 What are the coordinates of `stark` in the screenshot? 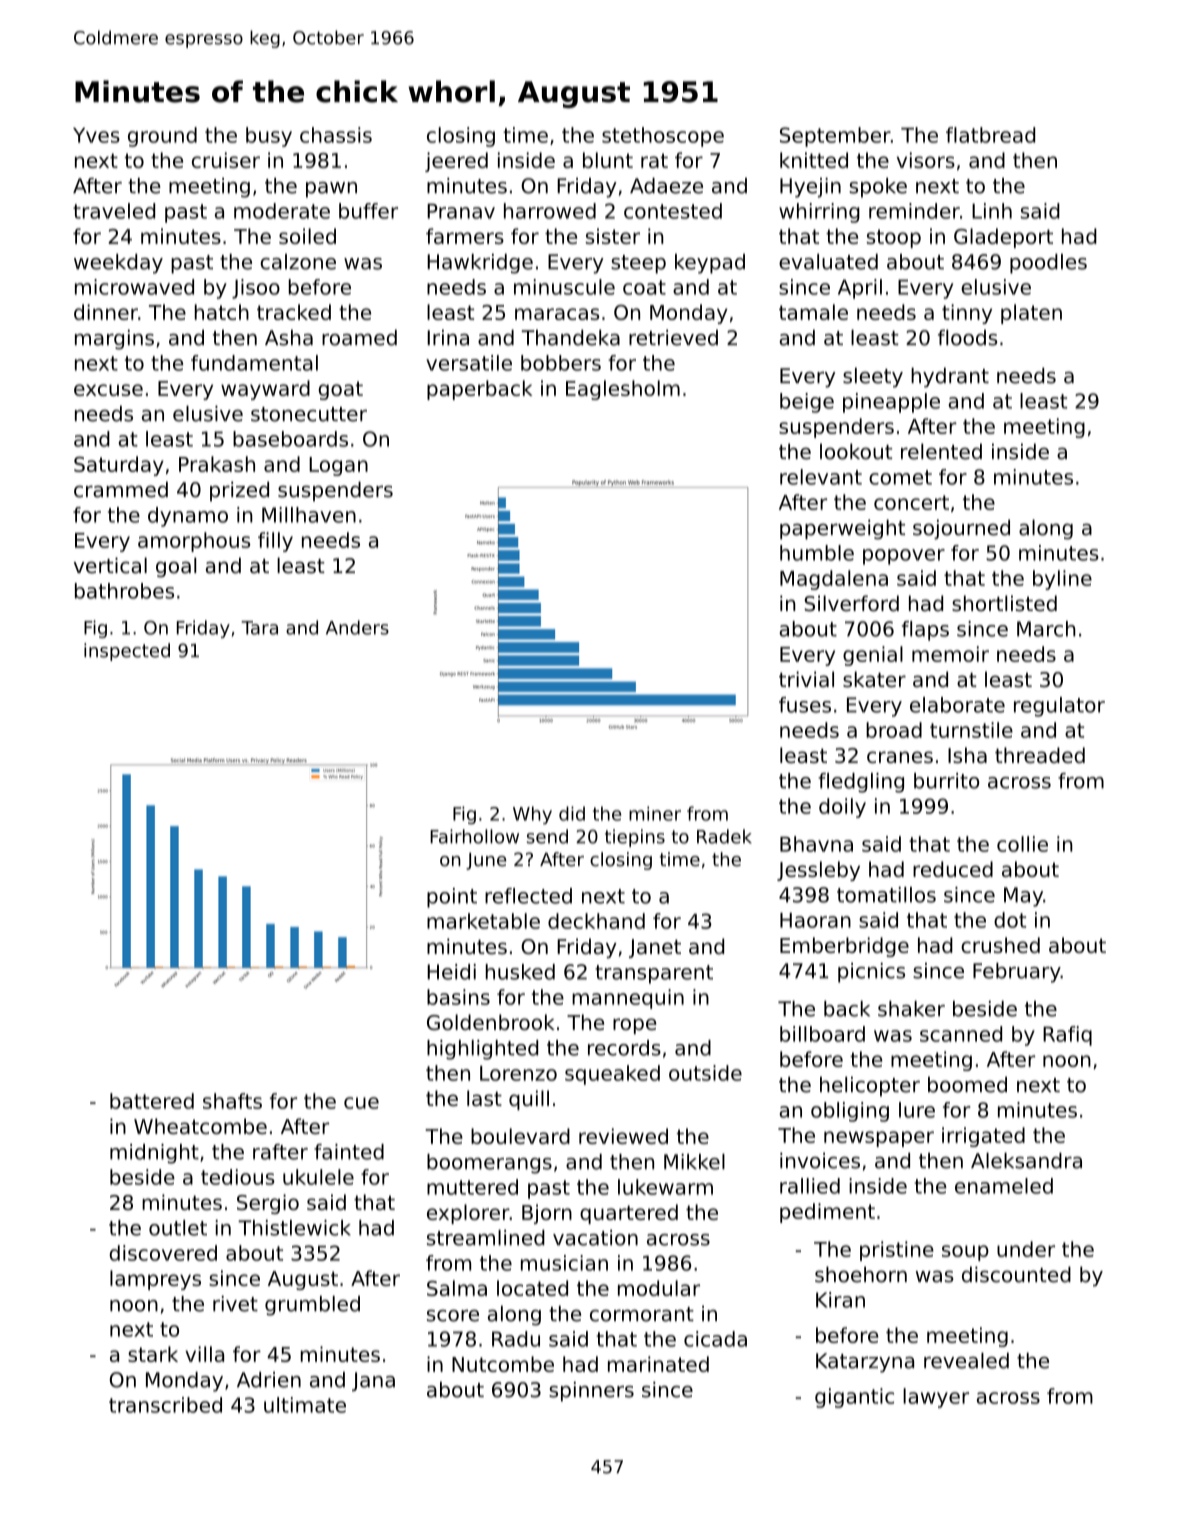 It's located at (153, 1354).
